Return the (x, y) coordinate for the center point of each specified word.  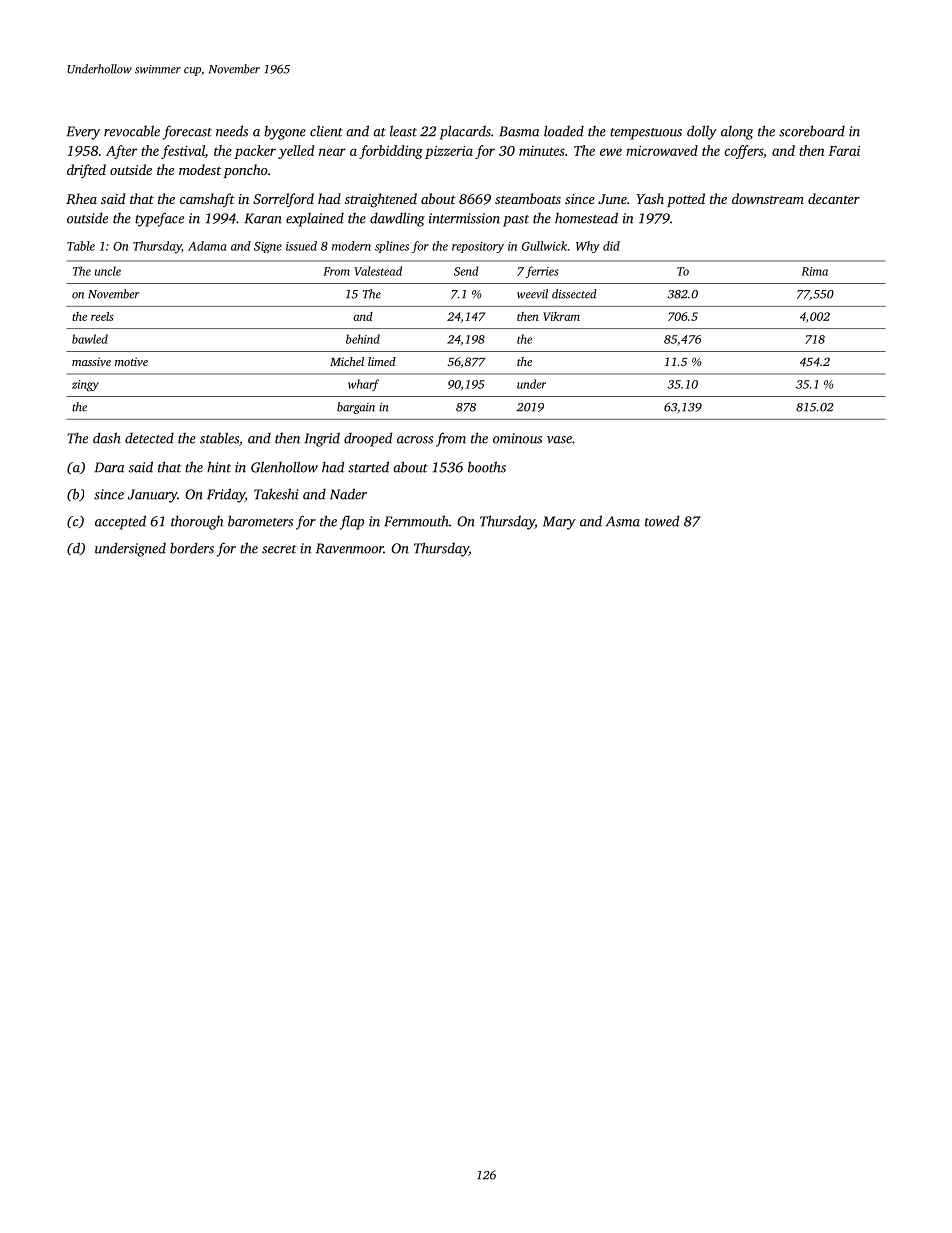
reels (102, 316)
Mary (559, 523)
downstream (768, 198)
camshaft (207, 200)
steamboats (528, 198)
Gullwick (544, 246)
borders (192, 548)
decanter (834, 198)
